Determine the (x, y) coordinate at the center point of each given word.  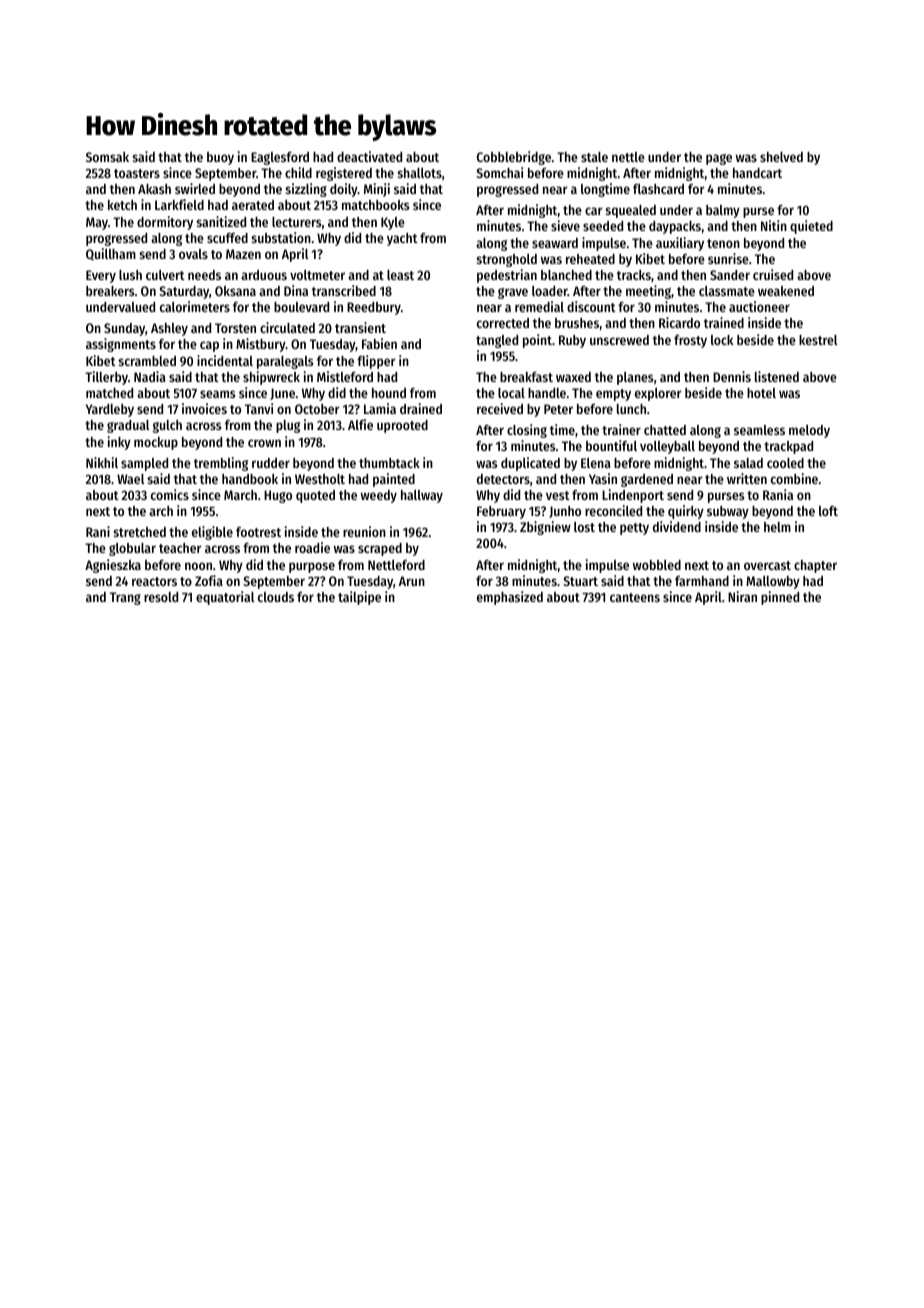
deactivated (369, 156)
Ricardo (679, 322)
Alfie (360, 424)
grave (513, 293)
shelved (781, 157)
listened (777, 376)
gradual (128, 426)
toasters (137, 173)
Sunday (124, 329)
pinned (780, 598)
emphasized (510, 598)
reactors (154, 581)
